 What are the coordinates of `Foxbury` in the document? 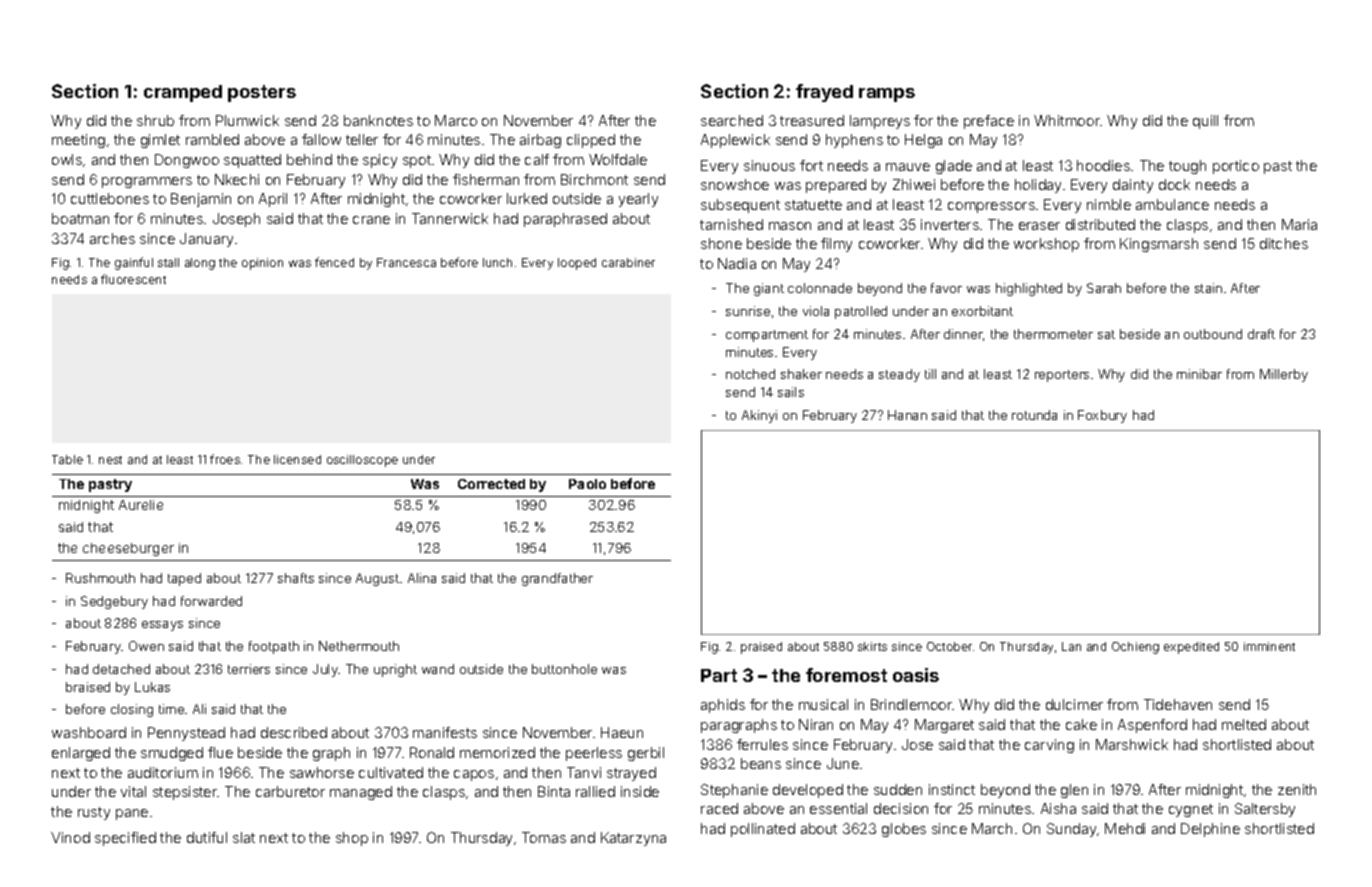 It's located at (1102, 416).
